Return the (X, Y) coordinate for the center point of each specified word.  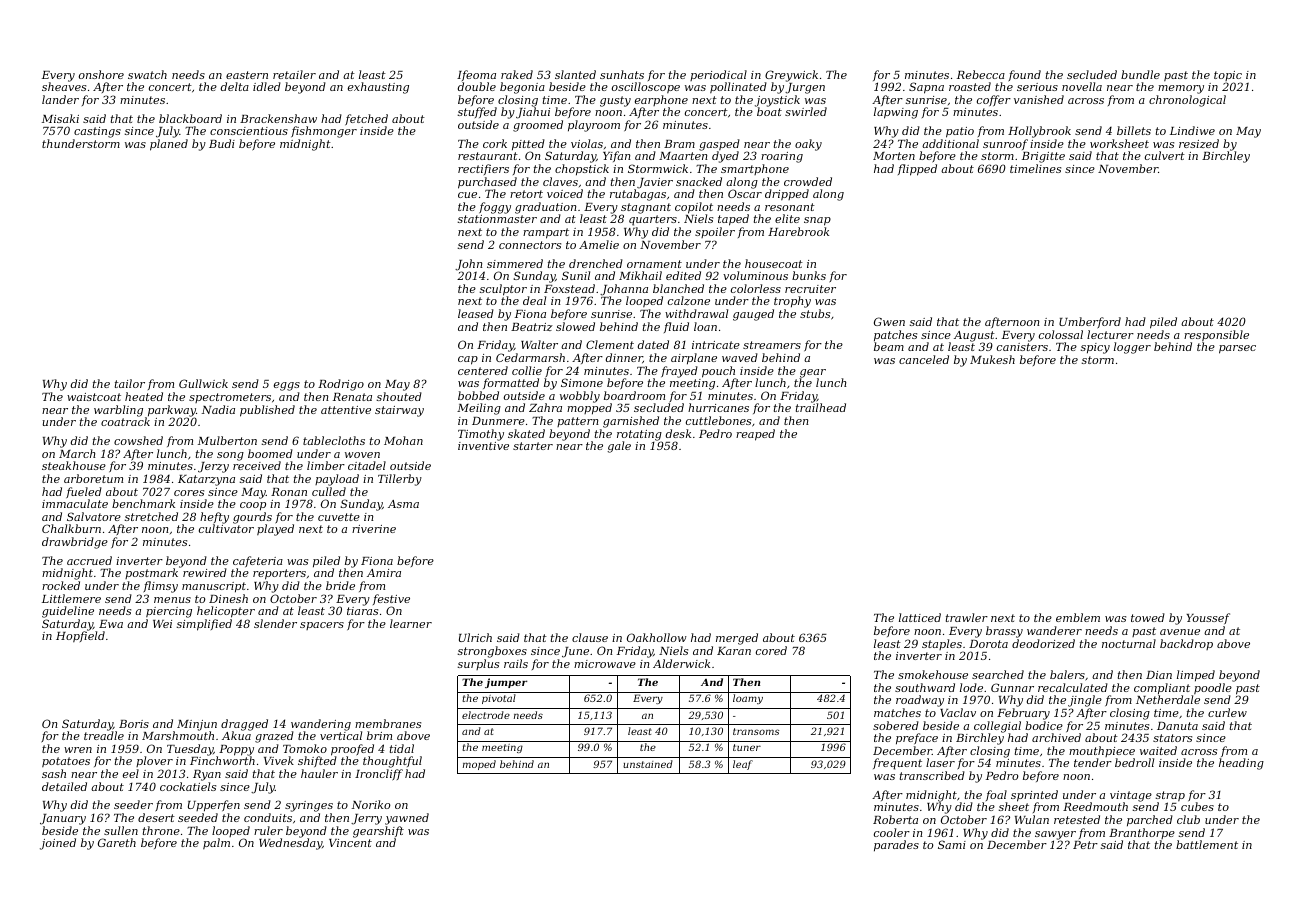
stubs (815, 313)
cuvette (339, 517)
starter (533, 446)
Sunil (576, 275)
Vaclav (958, 712)
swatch (147, 74)
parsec (1237, 349)
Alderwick (681, 663)
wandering (321, 725)
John (468, 265)
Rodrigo (341, 385)
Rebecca (981, 74)
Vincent (350, 843)
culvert (1165, 155)
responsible (1216, 335)
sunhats (622, 74)
